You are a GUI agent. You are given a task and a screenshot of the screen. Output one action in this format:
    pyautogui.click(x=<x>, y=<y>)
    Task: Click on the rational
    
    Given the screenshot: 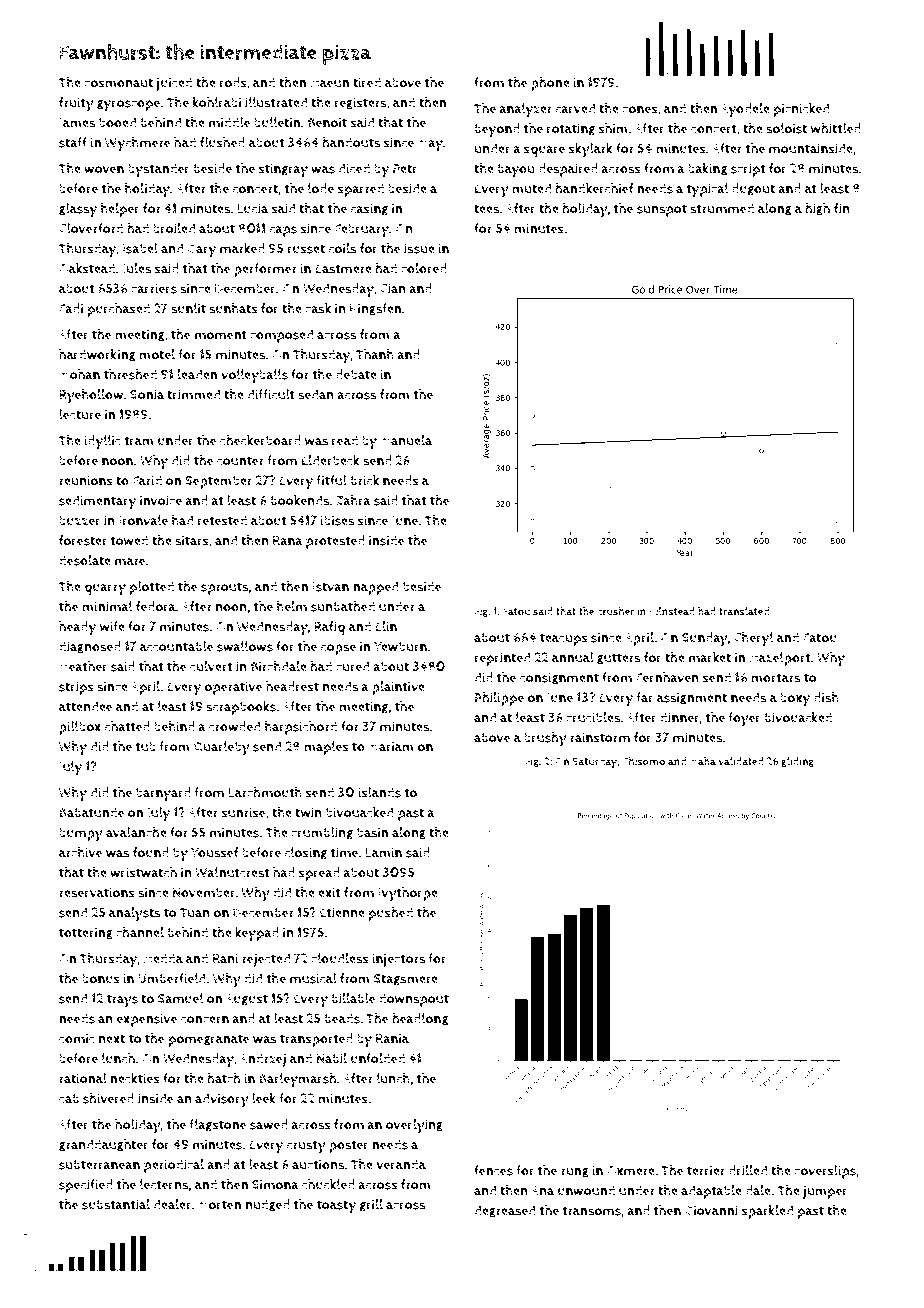 What is the action you would take?
    pyautogui.click(x=83, y=1078)
